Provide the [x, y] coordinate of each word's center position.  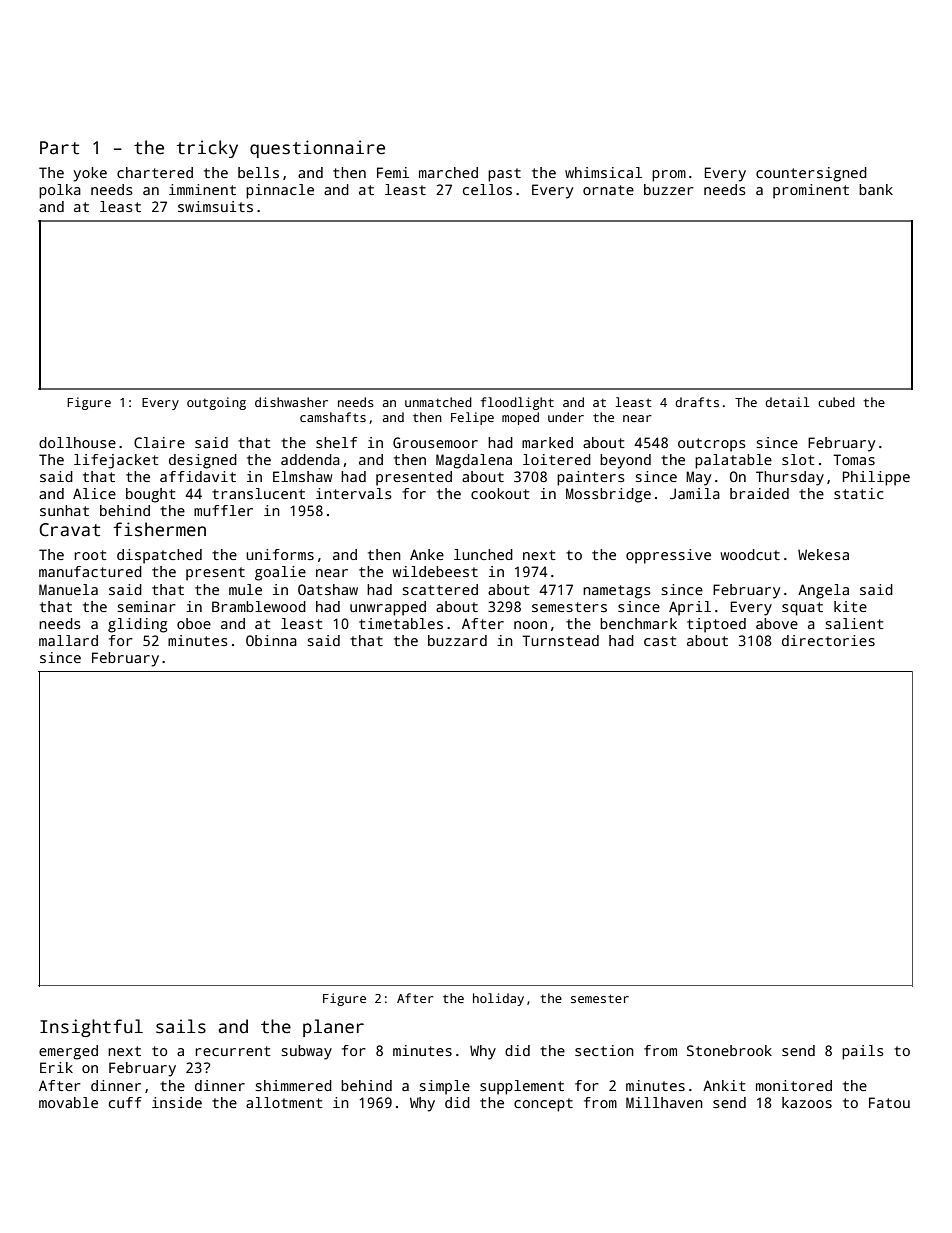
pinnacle [280, 191]
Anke [427, 554]
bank [876, 189]
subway [306, 1052]
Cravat [69, 530]
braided [759, 493]
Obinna [271, 640]
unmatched [438, 402]
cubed [836, 402]
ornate [608, 190]
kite [850, 606]
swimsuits [215, 206]
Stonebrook [729, 1050]
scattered [440, 589]
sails [181, 1026]
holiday [498, 999]
